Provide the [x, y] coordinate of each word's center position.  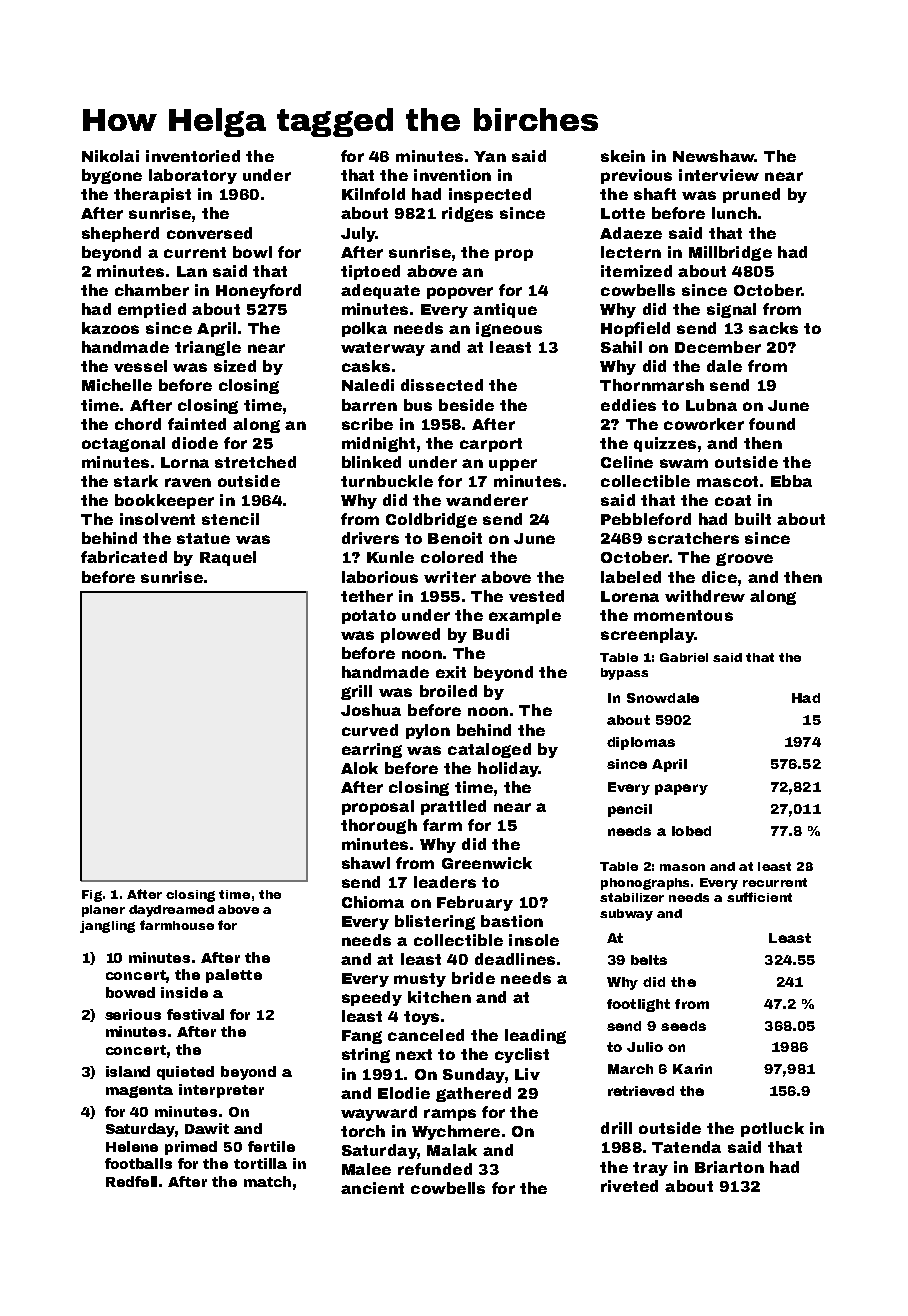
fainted [197, 424]
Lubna [711, 405]
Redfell [131, 1181]
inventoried [193, 156]
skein [623, 156]
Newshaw [714, 156]
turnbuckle [387, 481]
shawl [366, 863]
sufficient [759, 897]
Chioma [373, 902]
